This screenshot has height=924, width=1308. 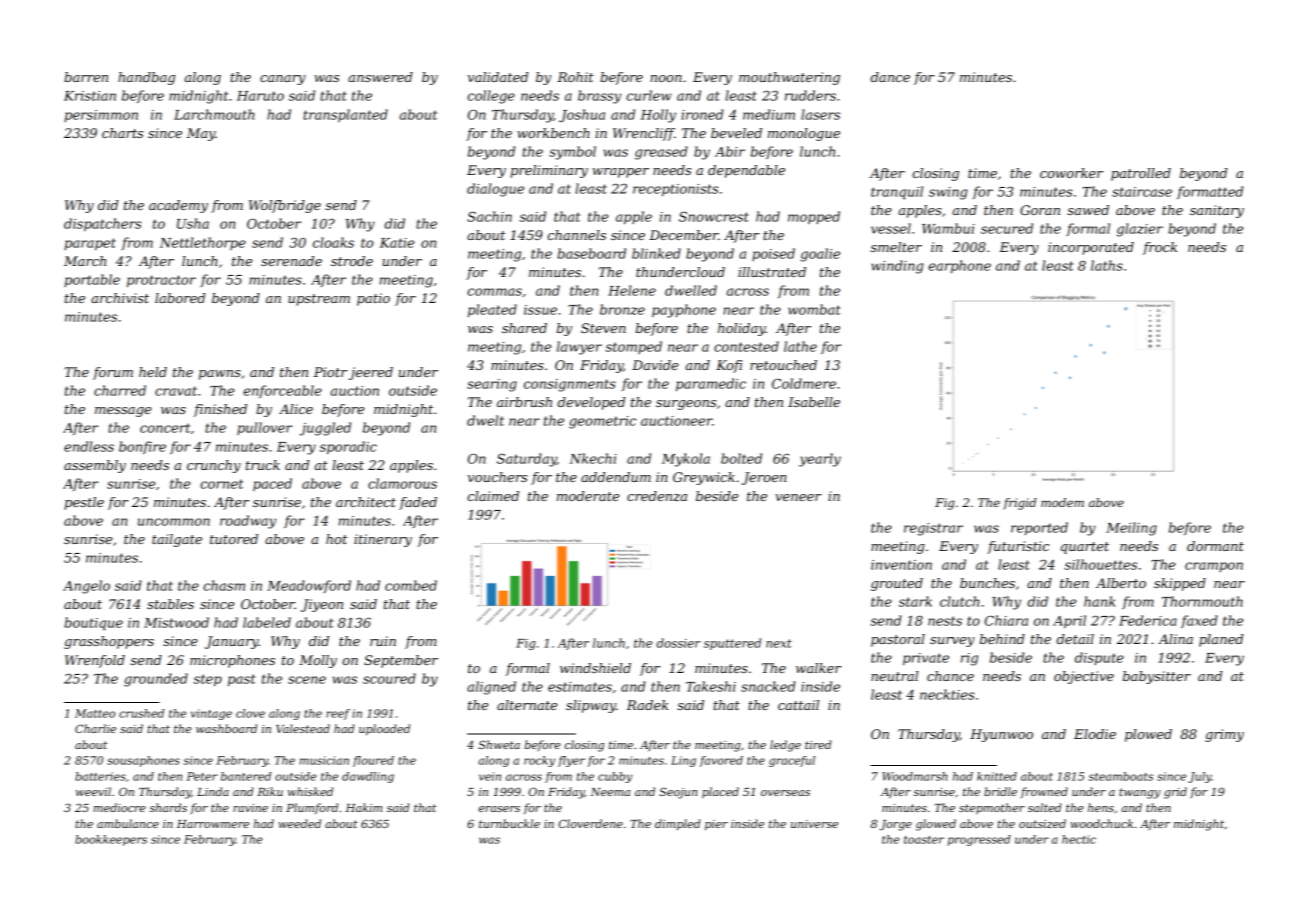 I want to click on turnbuckle, so click(x=509, y=823).
